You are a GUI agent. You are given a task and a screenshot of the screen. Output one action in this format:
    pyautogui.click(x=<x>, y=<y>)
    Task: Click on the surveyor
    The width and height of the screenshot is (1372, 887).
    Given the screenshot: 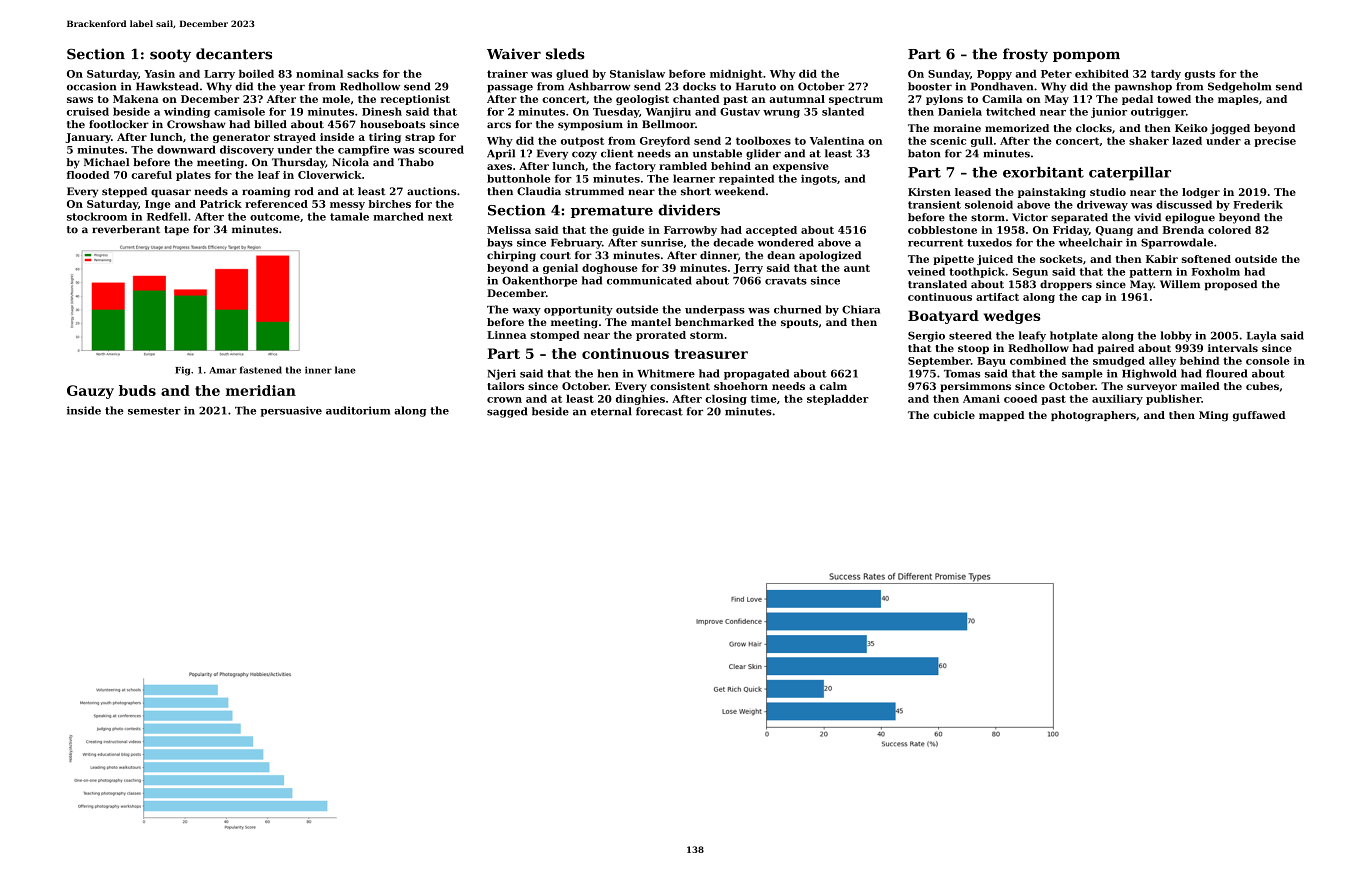 What is the action you would take?
    pyautogui.click(x=1152, y=388)
